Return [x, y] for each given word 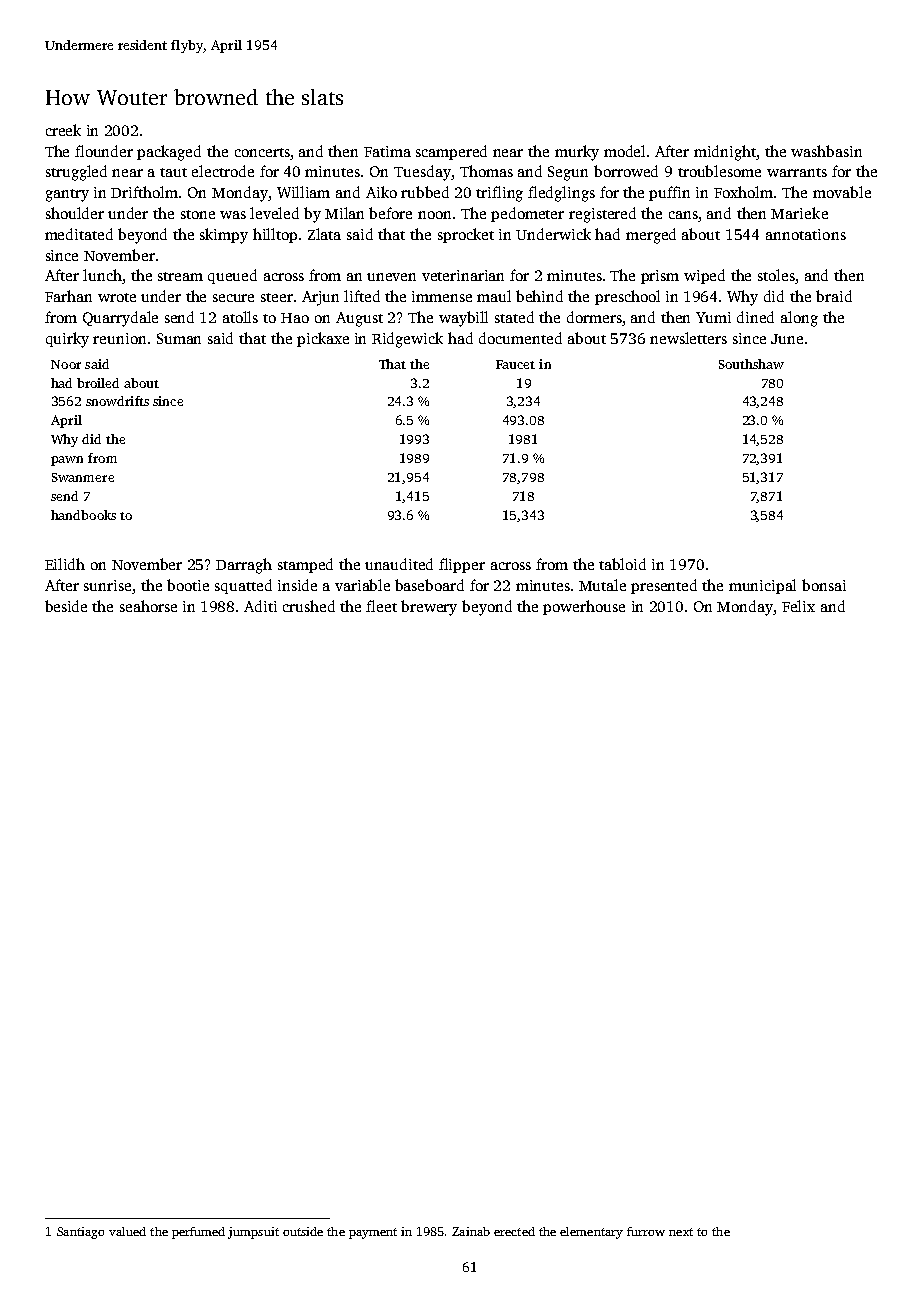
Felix [798, 606]
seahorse [148, 606]
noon [434, 215]
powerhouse [584, 607]
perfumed [198, 1233]
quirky [67, 340]
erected [514, 1231]
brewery [429, 608]
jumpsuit [253, 1233]
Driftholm [144, 192]
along [799, 319]
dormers [595, 318]
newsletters [688, 338]
